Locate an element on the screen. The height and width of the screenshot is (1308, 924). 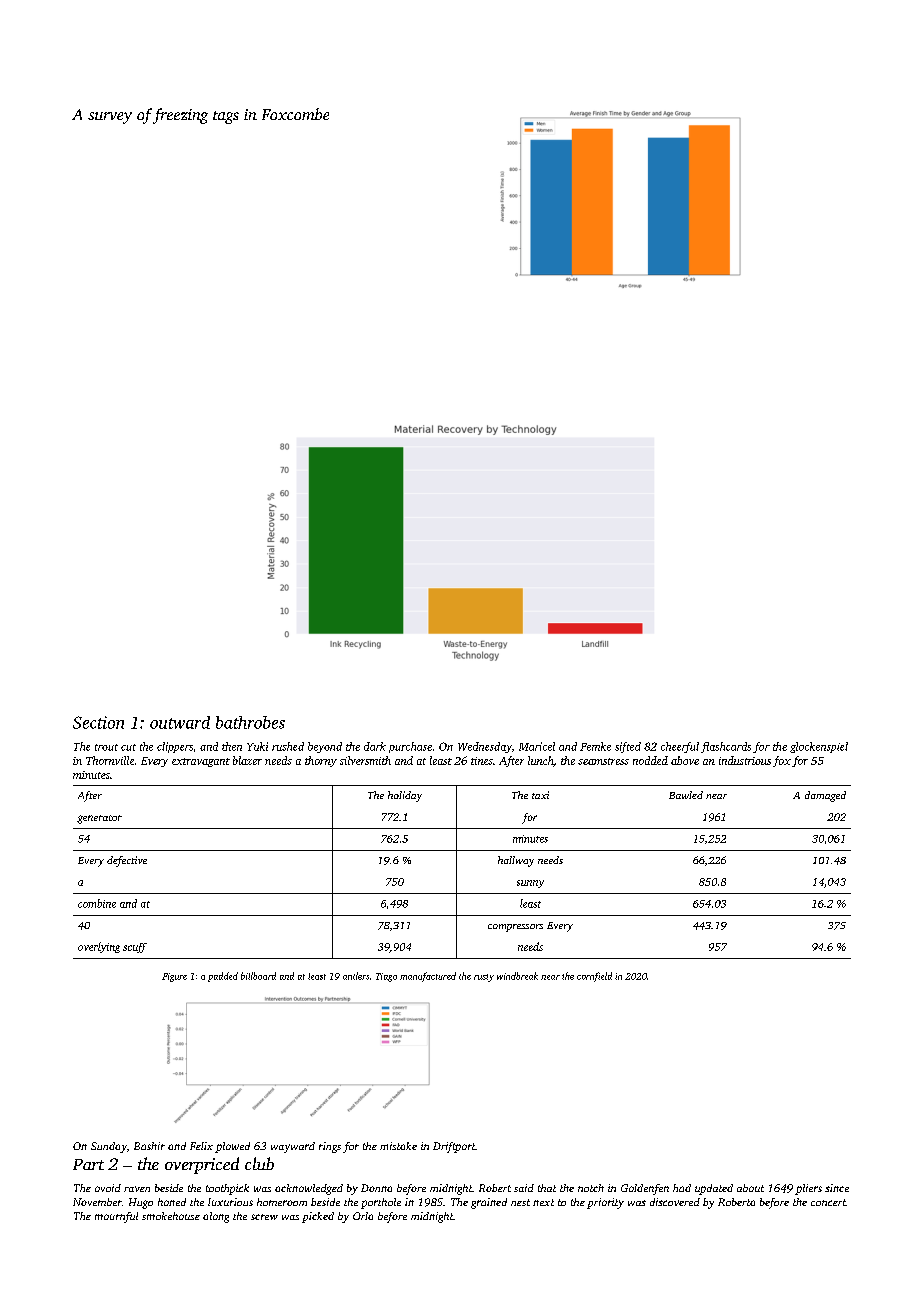
mournful is located at coordinates (116, 1217).
